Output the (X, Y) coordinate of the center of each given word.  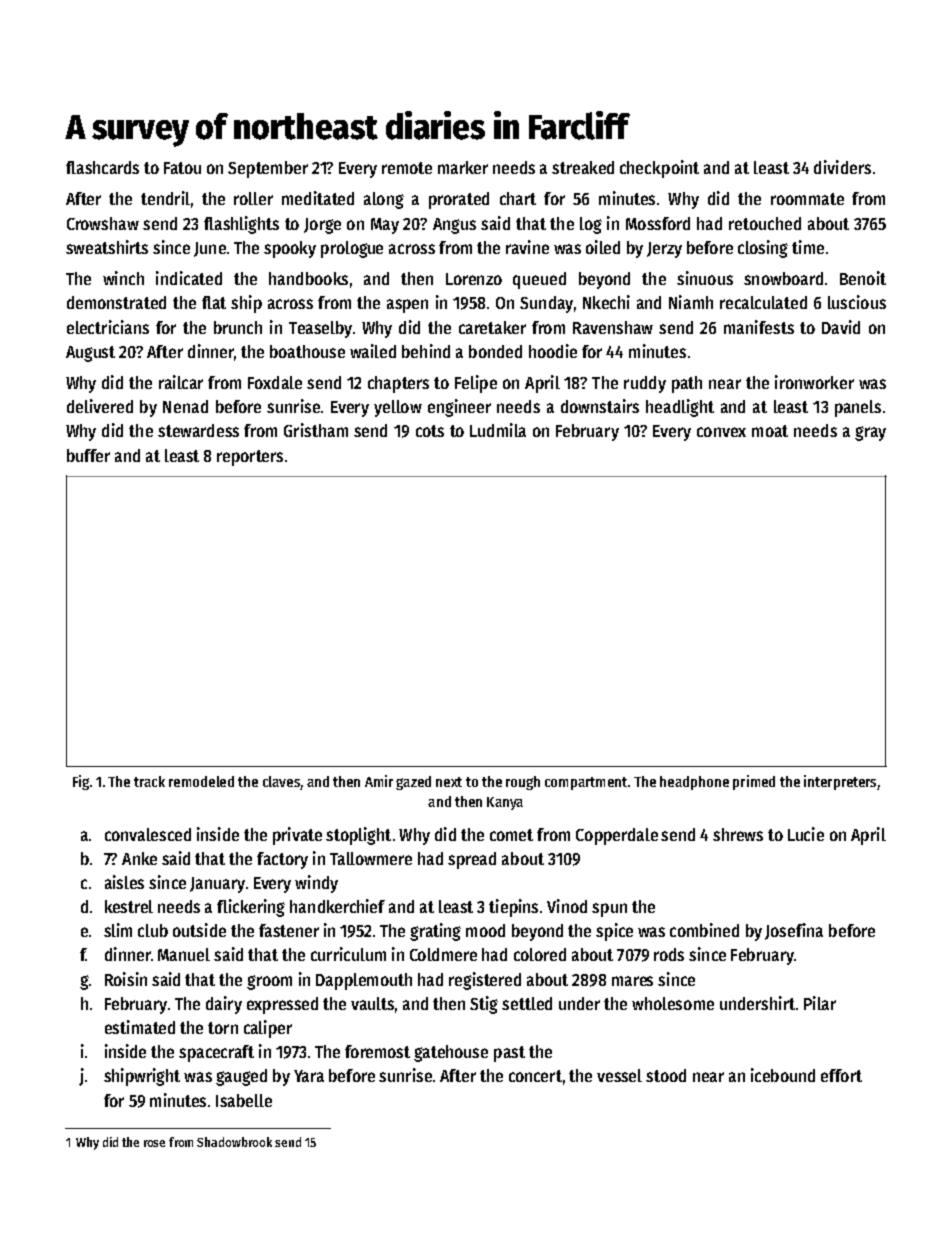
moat (770, 431)
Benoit (863, 278)
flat (214, 302)
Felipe (476, 384)
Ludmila (498, 430)
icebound (783, 1075)
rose (154, 1143)
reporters (250, 458)
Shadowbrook (234, 1142)
